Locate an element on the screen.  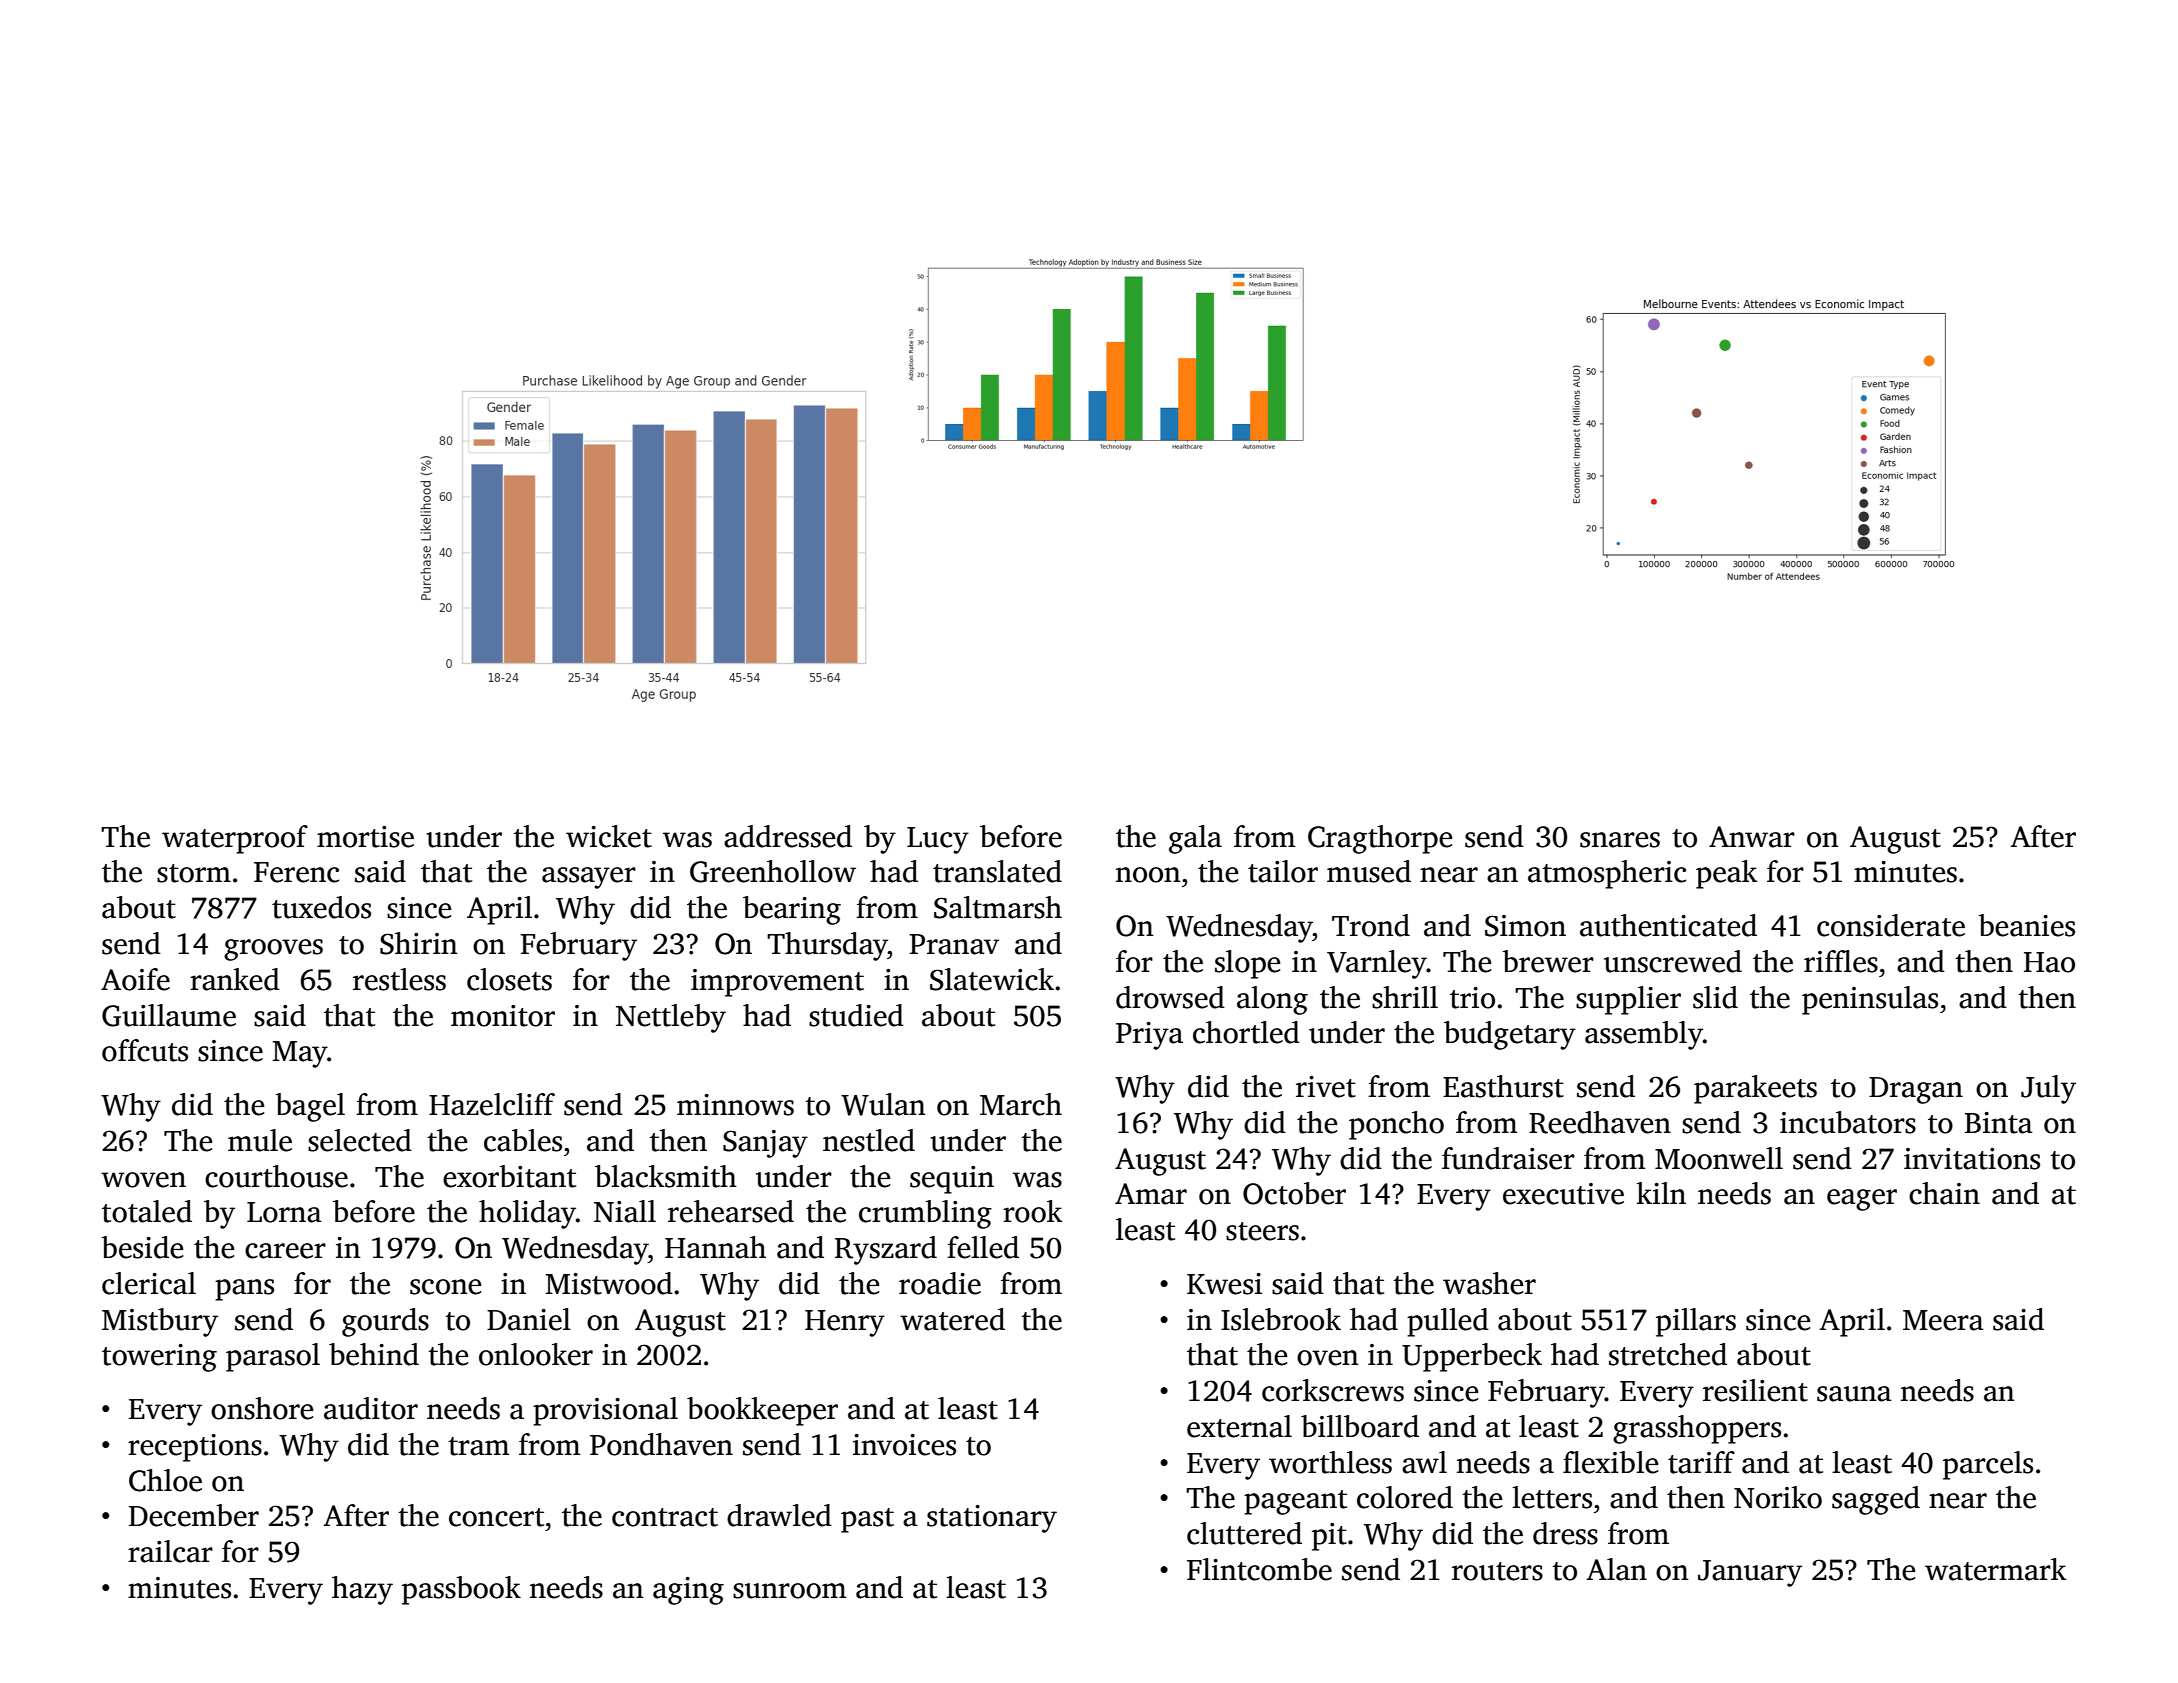
external is located at coordinates (1239, 1426).
